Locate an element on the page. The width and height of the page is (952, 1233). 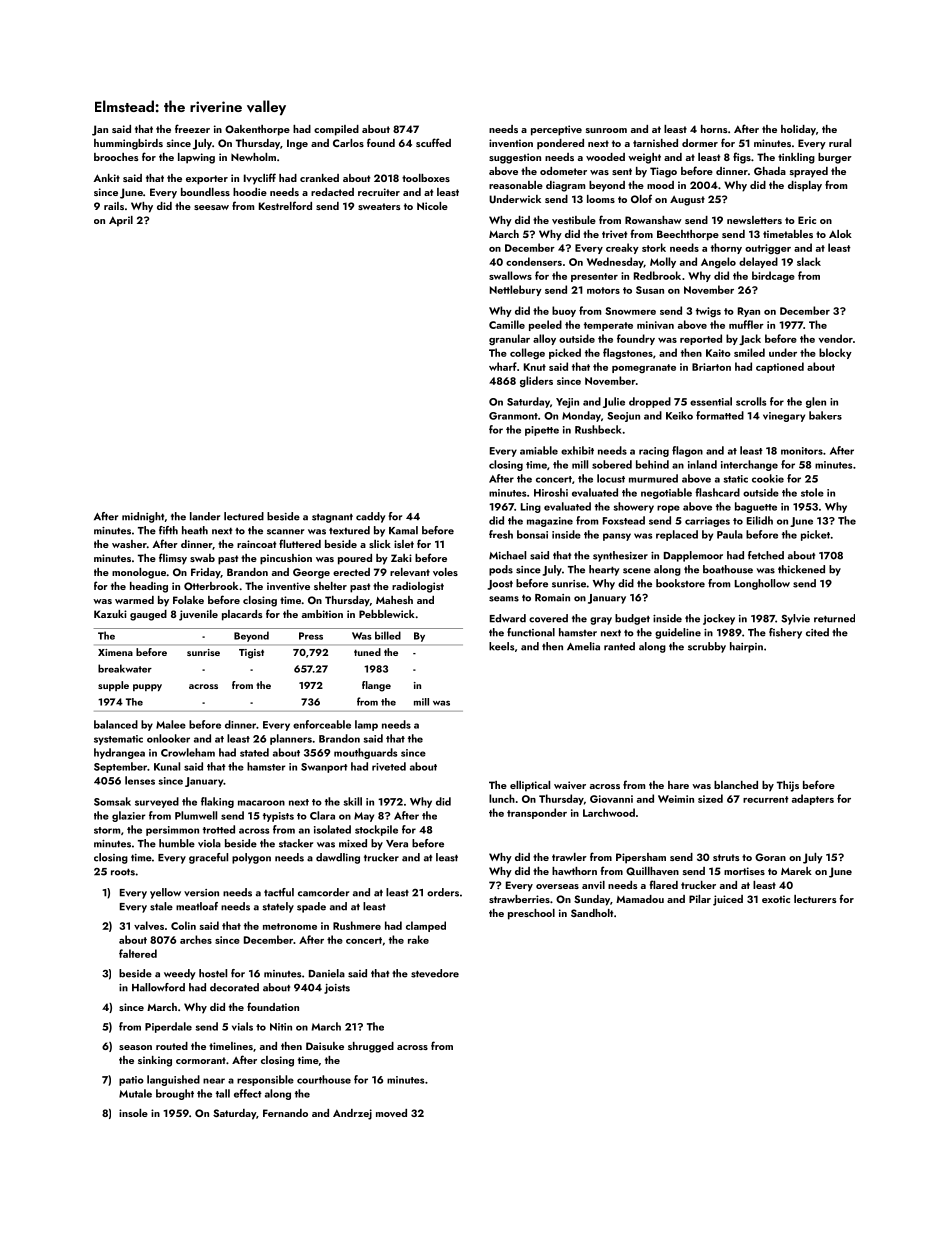
rural is located at coordinates (840, 143).
